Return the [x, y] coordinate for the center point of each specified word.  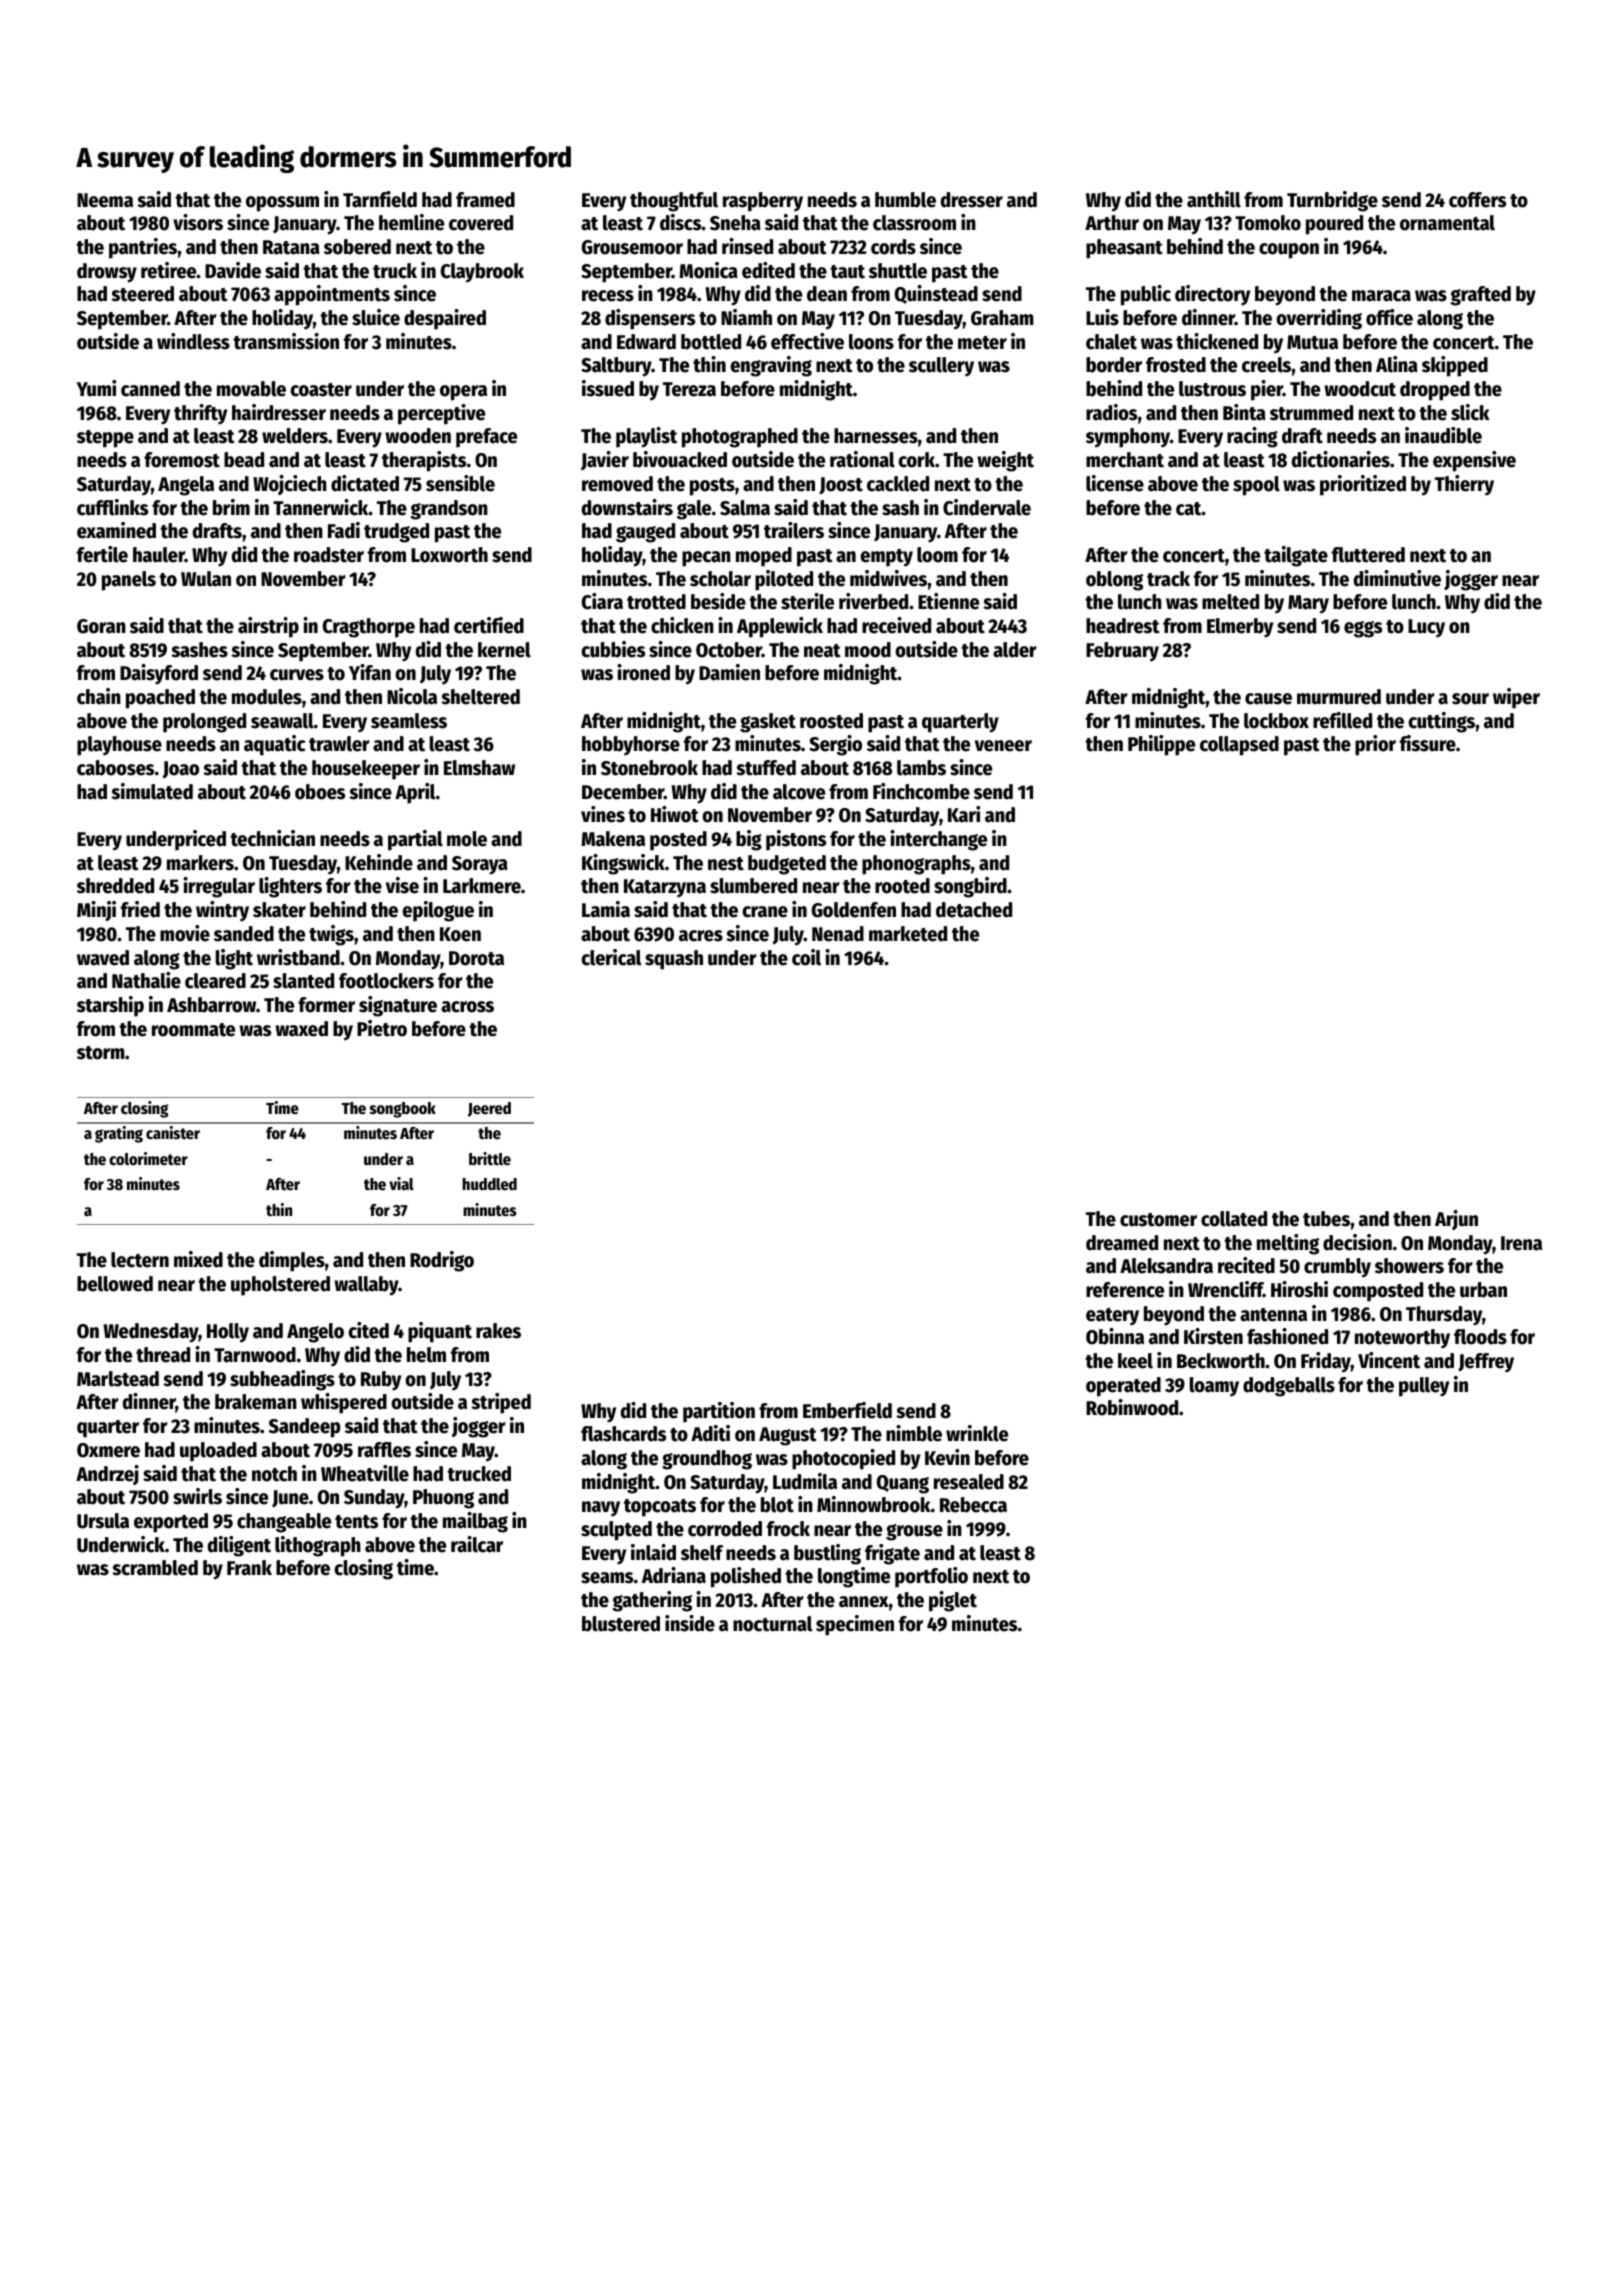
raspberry [763, 202]
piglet [953, 1601]
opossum [282, 204]
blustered [621, 1624]
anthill [1214, 199]
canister [173, 1133]
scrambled [155, 1568]
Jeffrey [1486, 1363]
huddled [489, 1184]
